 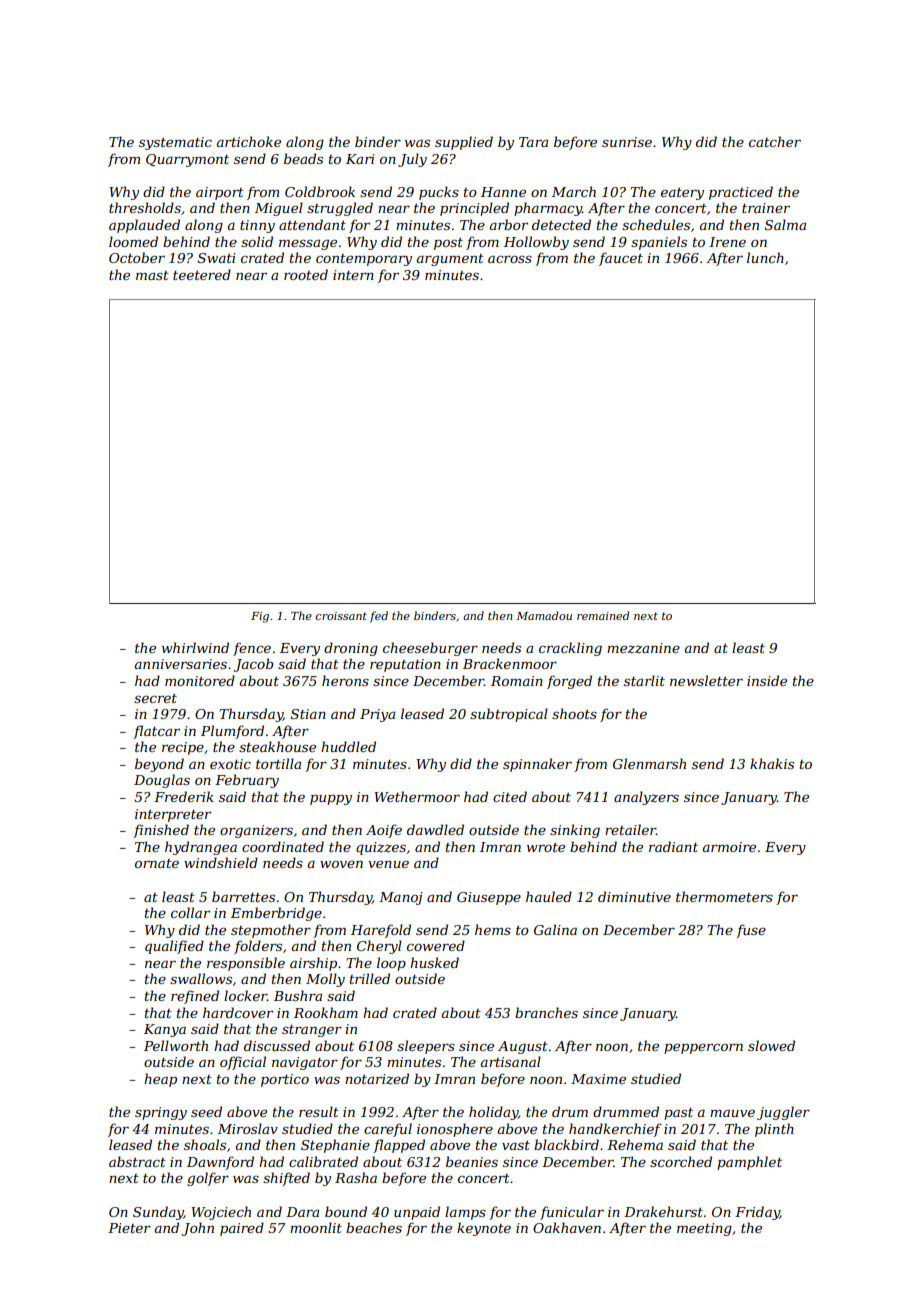 I want to click on whirlwind, so click(x=195, y=647).
